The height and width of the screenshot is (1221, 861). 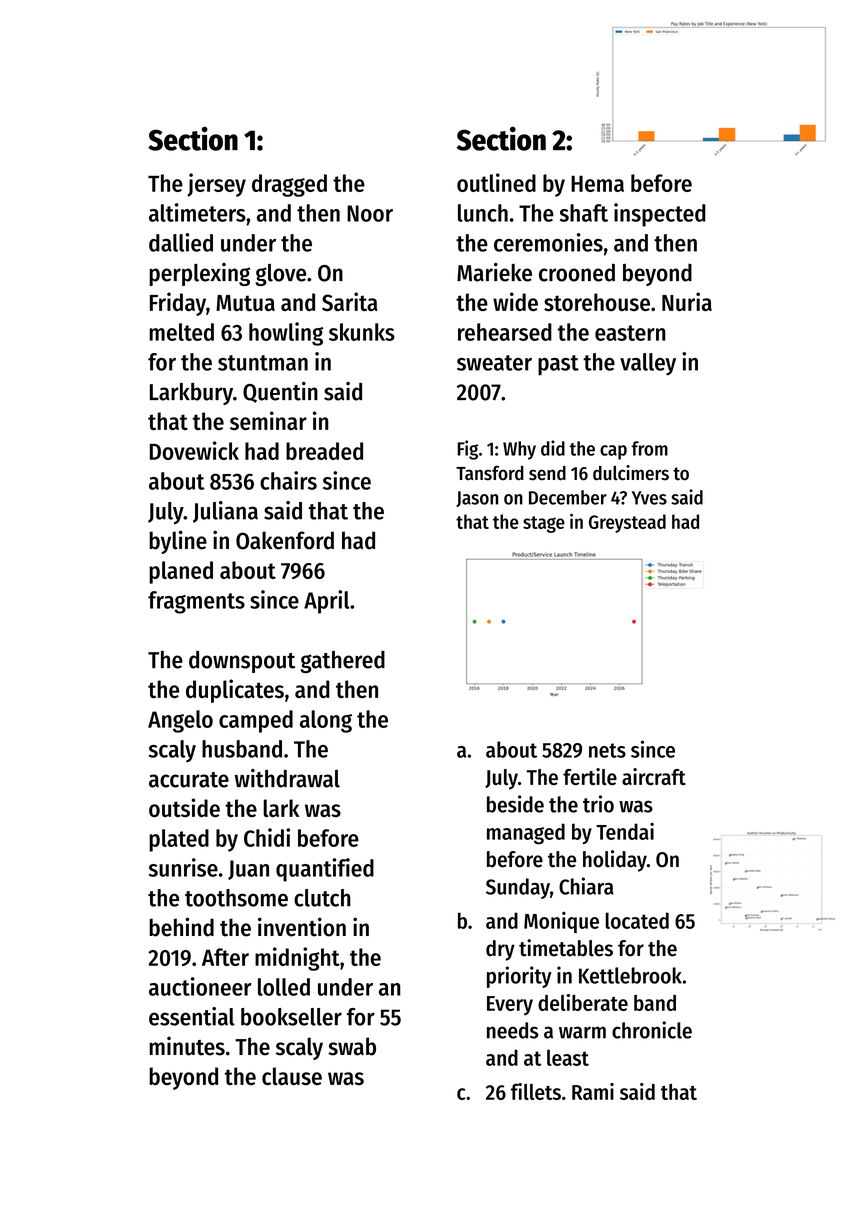 What do you see at coordinates (649, 448) in the screenshot?
I see `from` at bounding box center [649, 448].
